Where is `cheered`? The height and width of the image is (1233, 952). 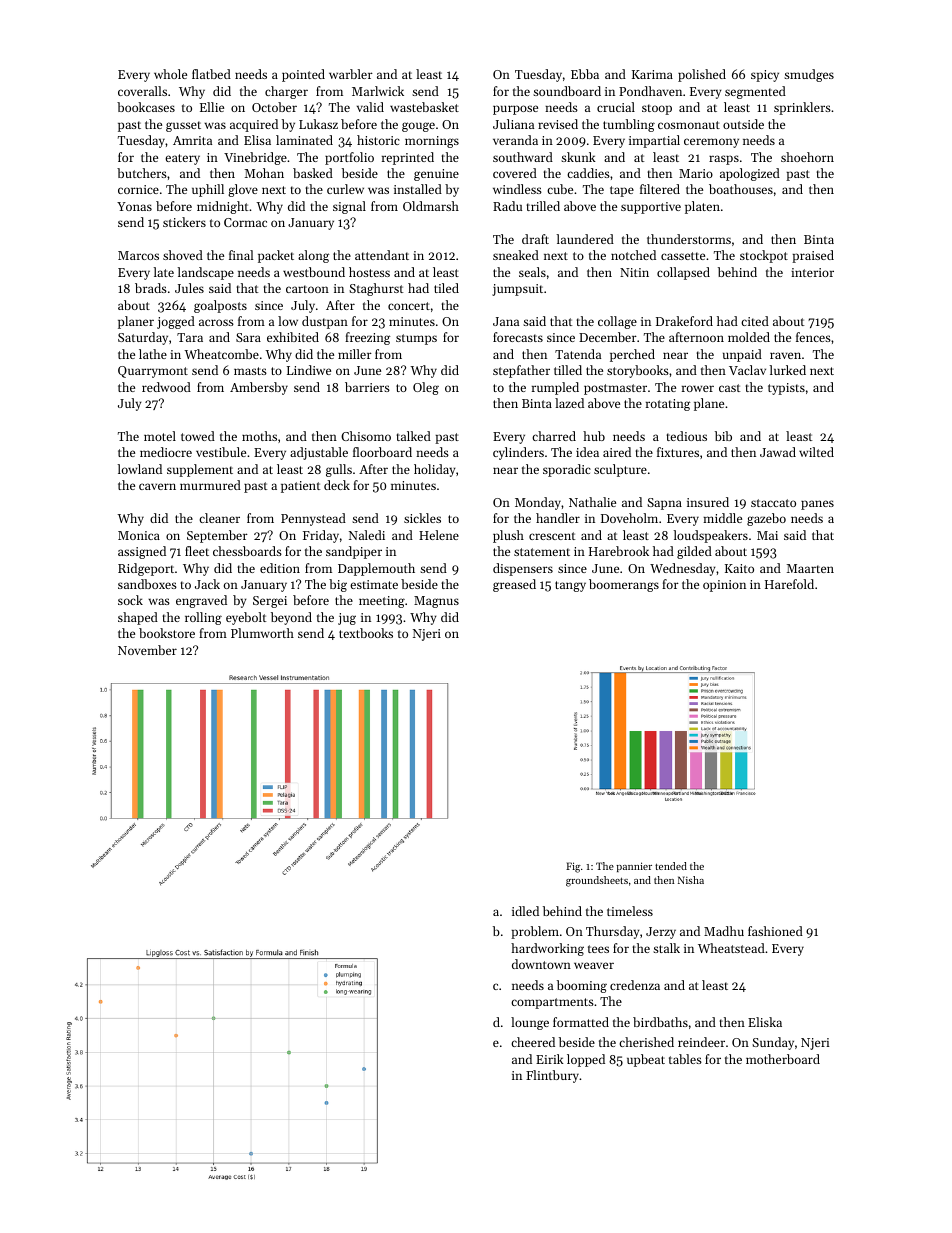
cheered is located at coordinates (533, 1042).
